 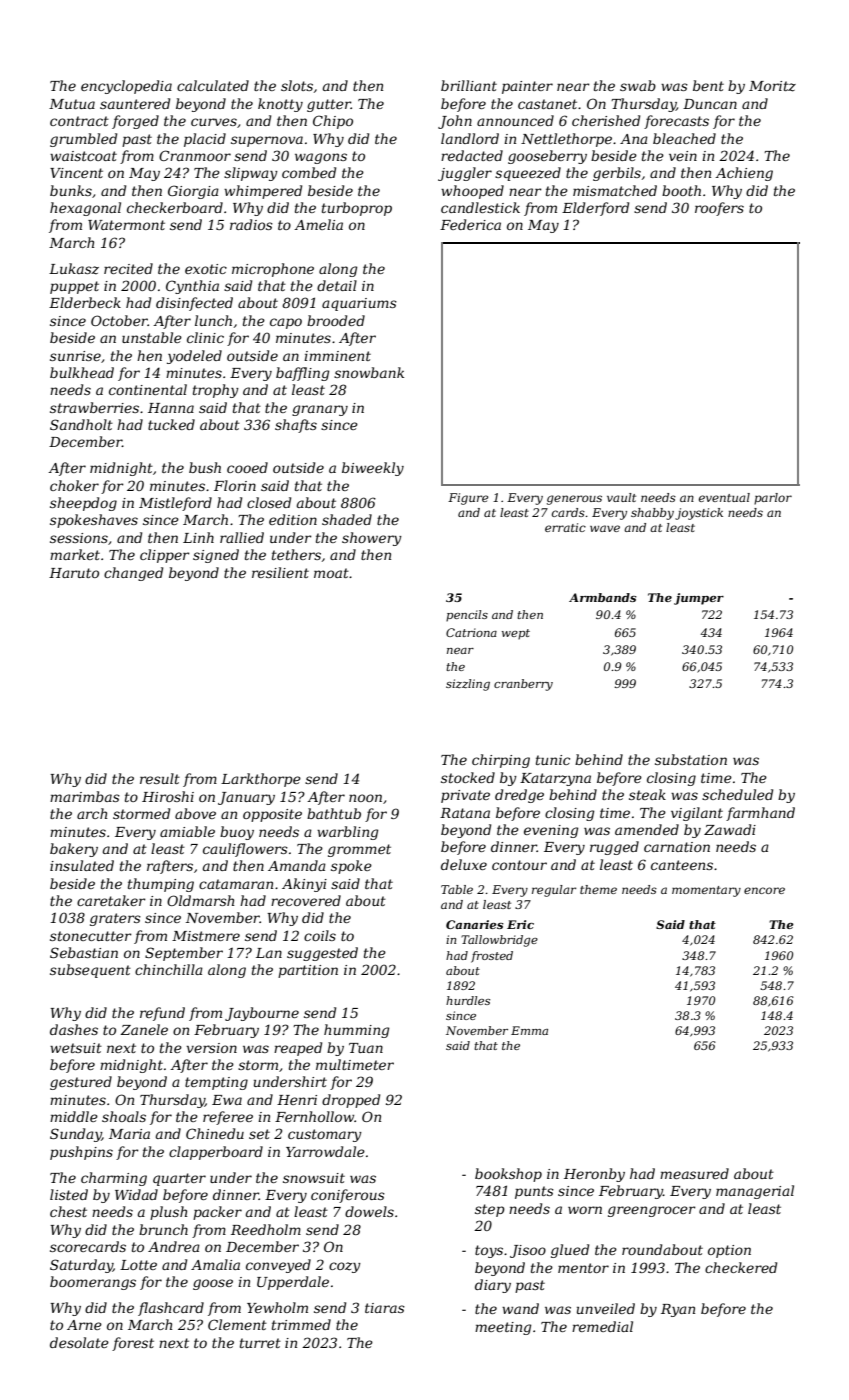 I want to click on bush, so click(x=205, y=467).
